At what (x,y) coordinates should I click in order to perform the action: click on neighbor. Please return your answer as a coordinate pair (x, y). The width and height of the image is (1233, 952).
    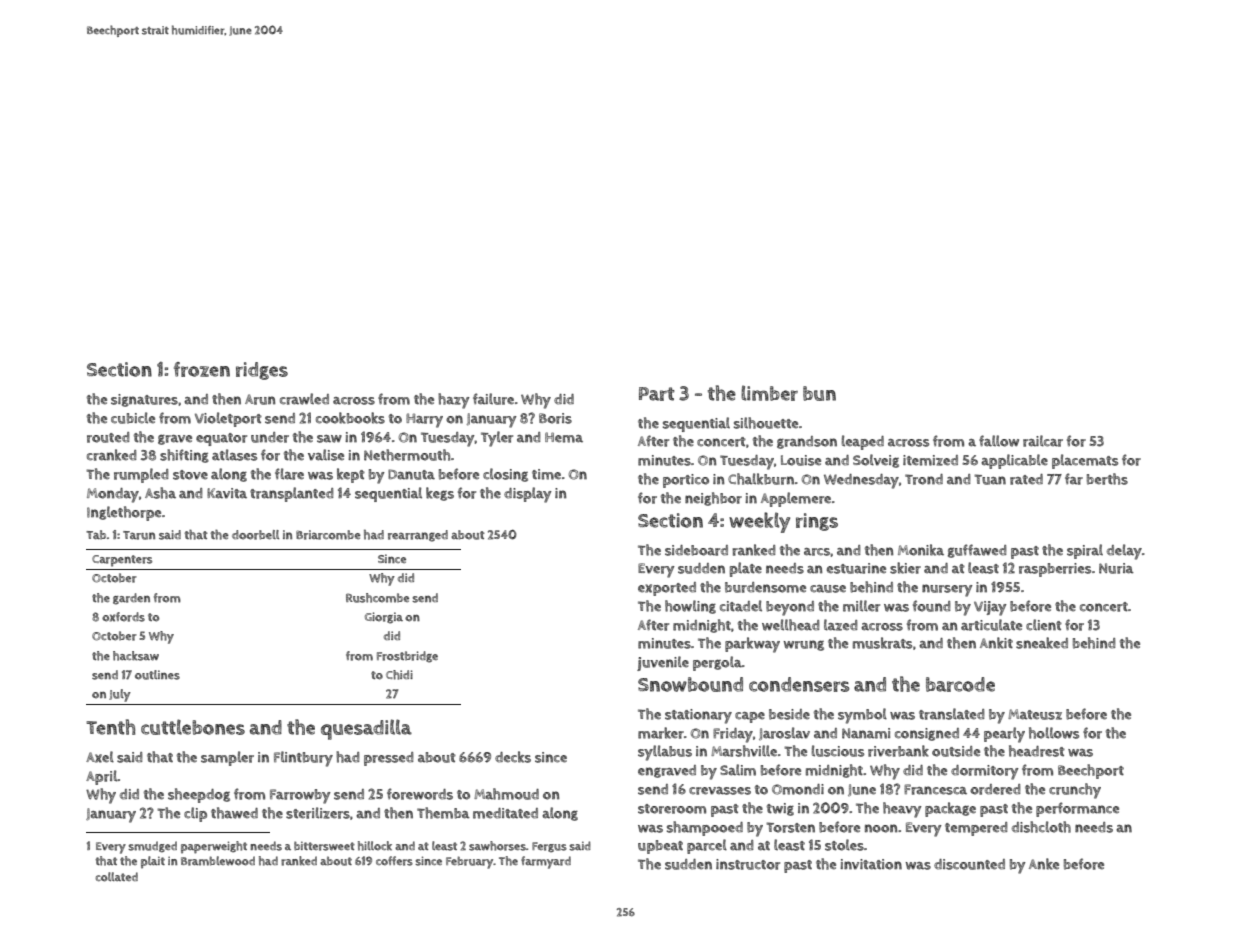
    Looking at the image, I should click on (713, 499).
